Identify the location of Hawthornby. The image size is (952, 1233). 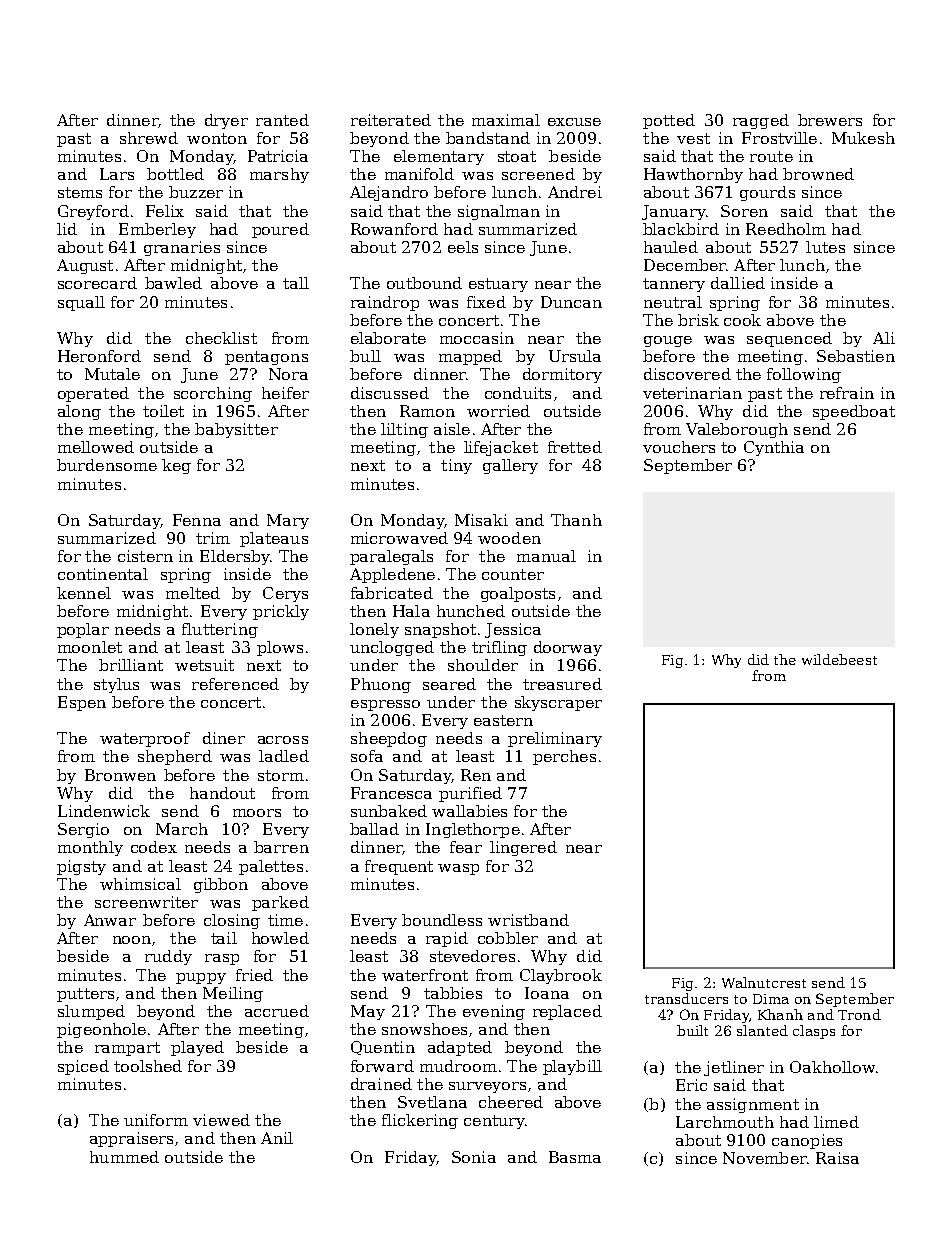
(693, 175).
